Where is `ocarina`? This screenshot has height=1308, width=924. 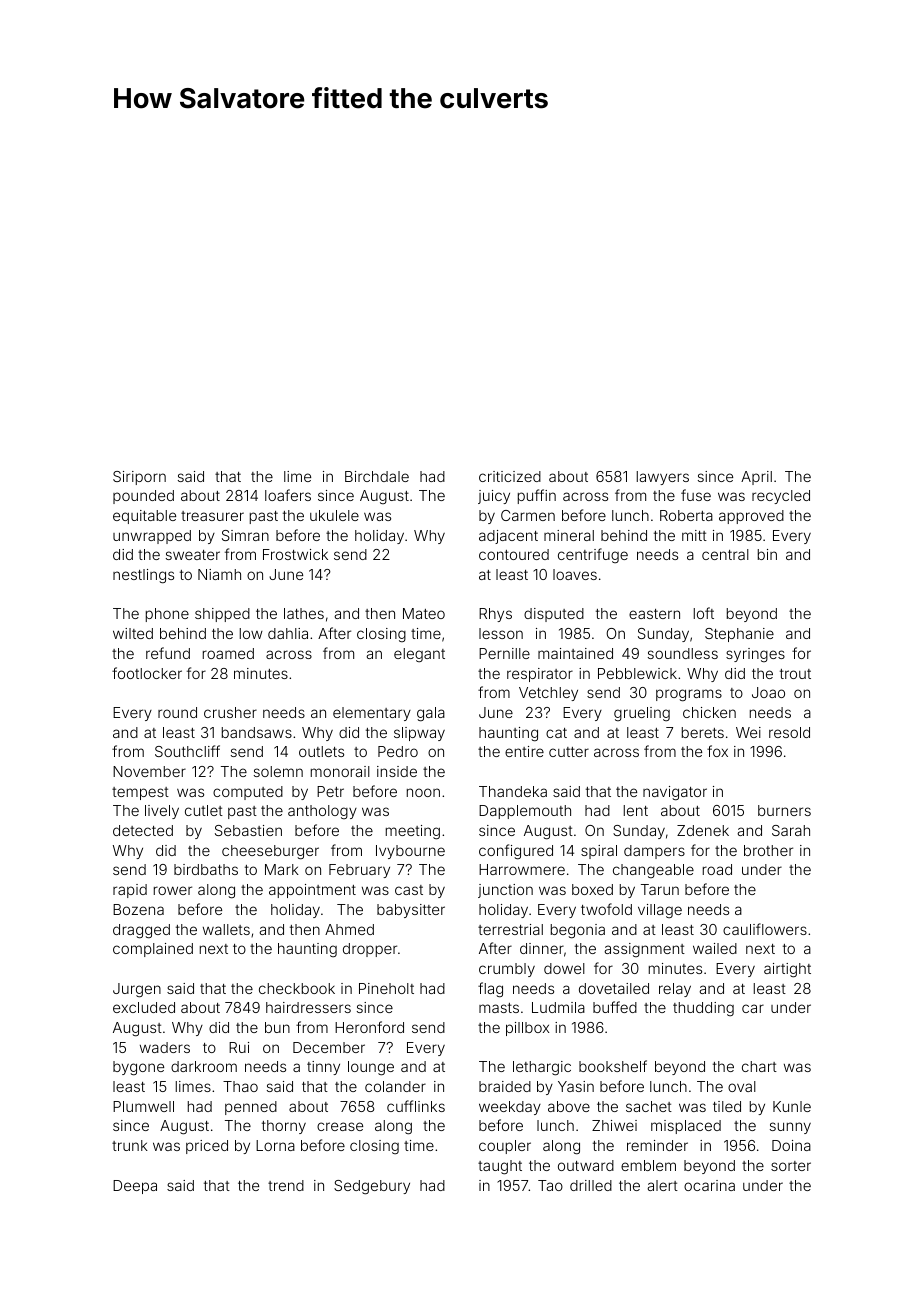 ocarina is located at coordinates (709, 1185).
